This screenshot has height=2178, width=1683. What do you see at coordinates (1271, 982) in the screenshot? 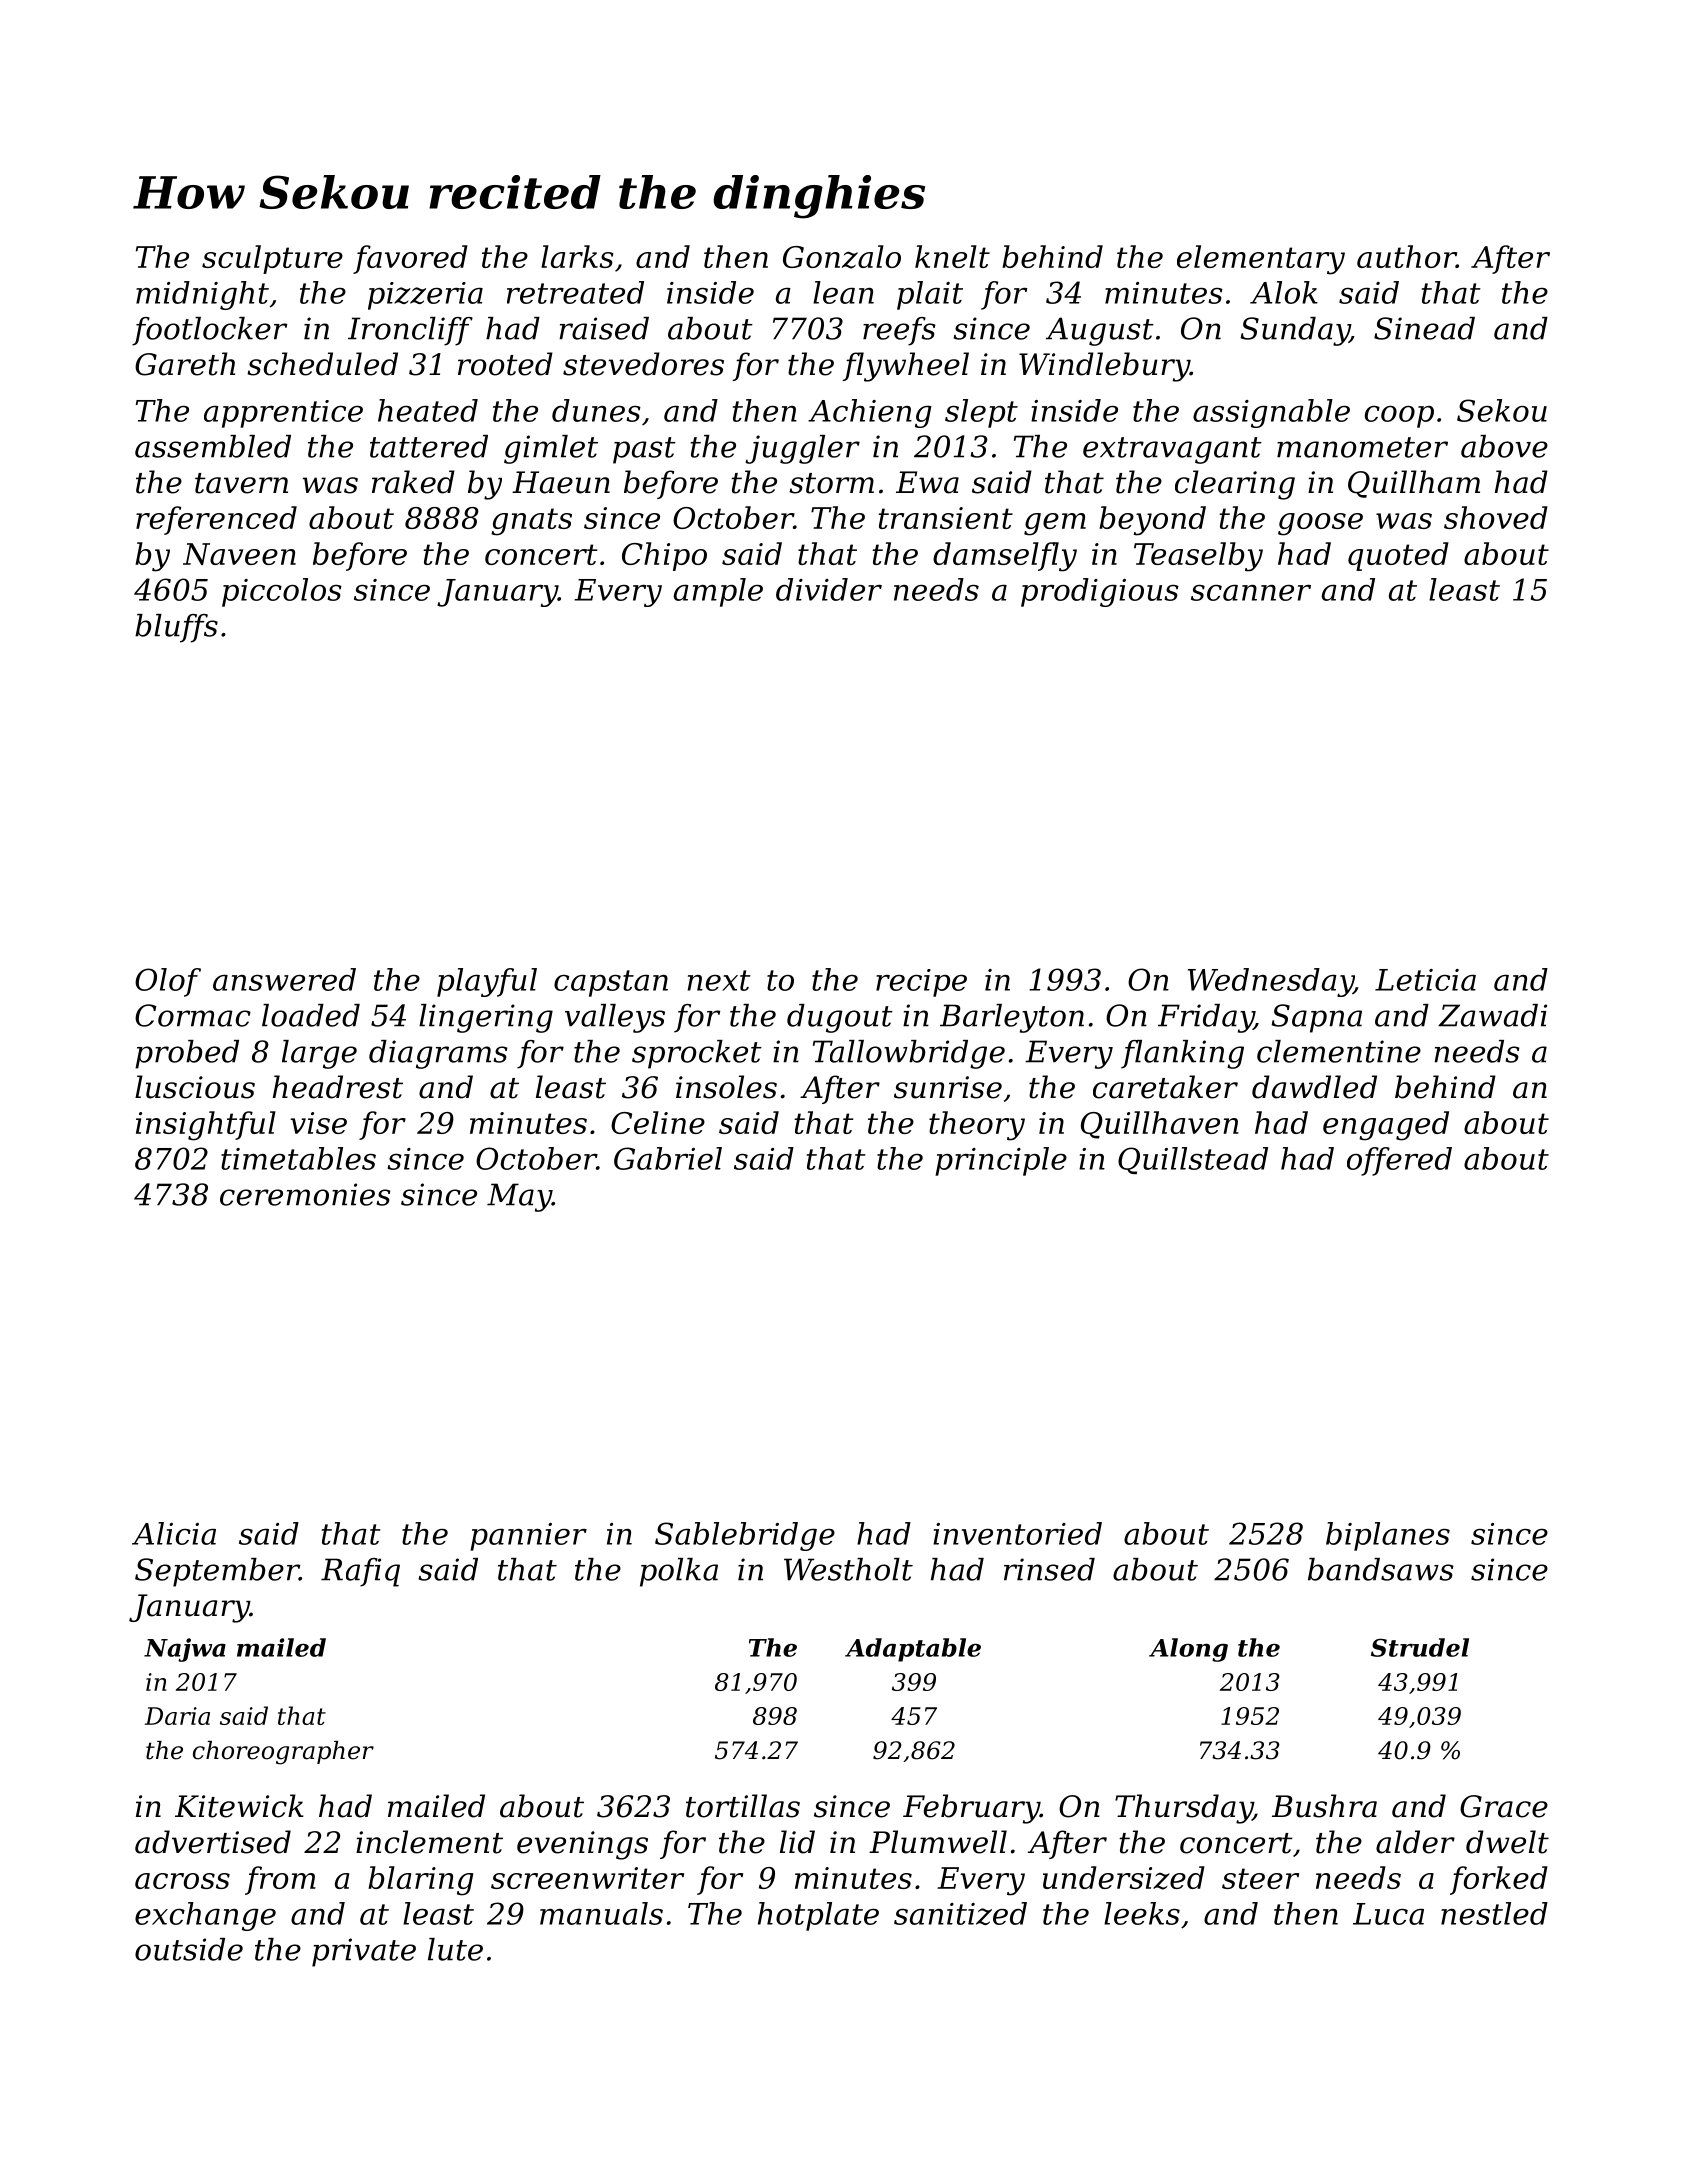
I see `Wednesday` at bounding box center [1271, 982].
